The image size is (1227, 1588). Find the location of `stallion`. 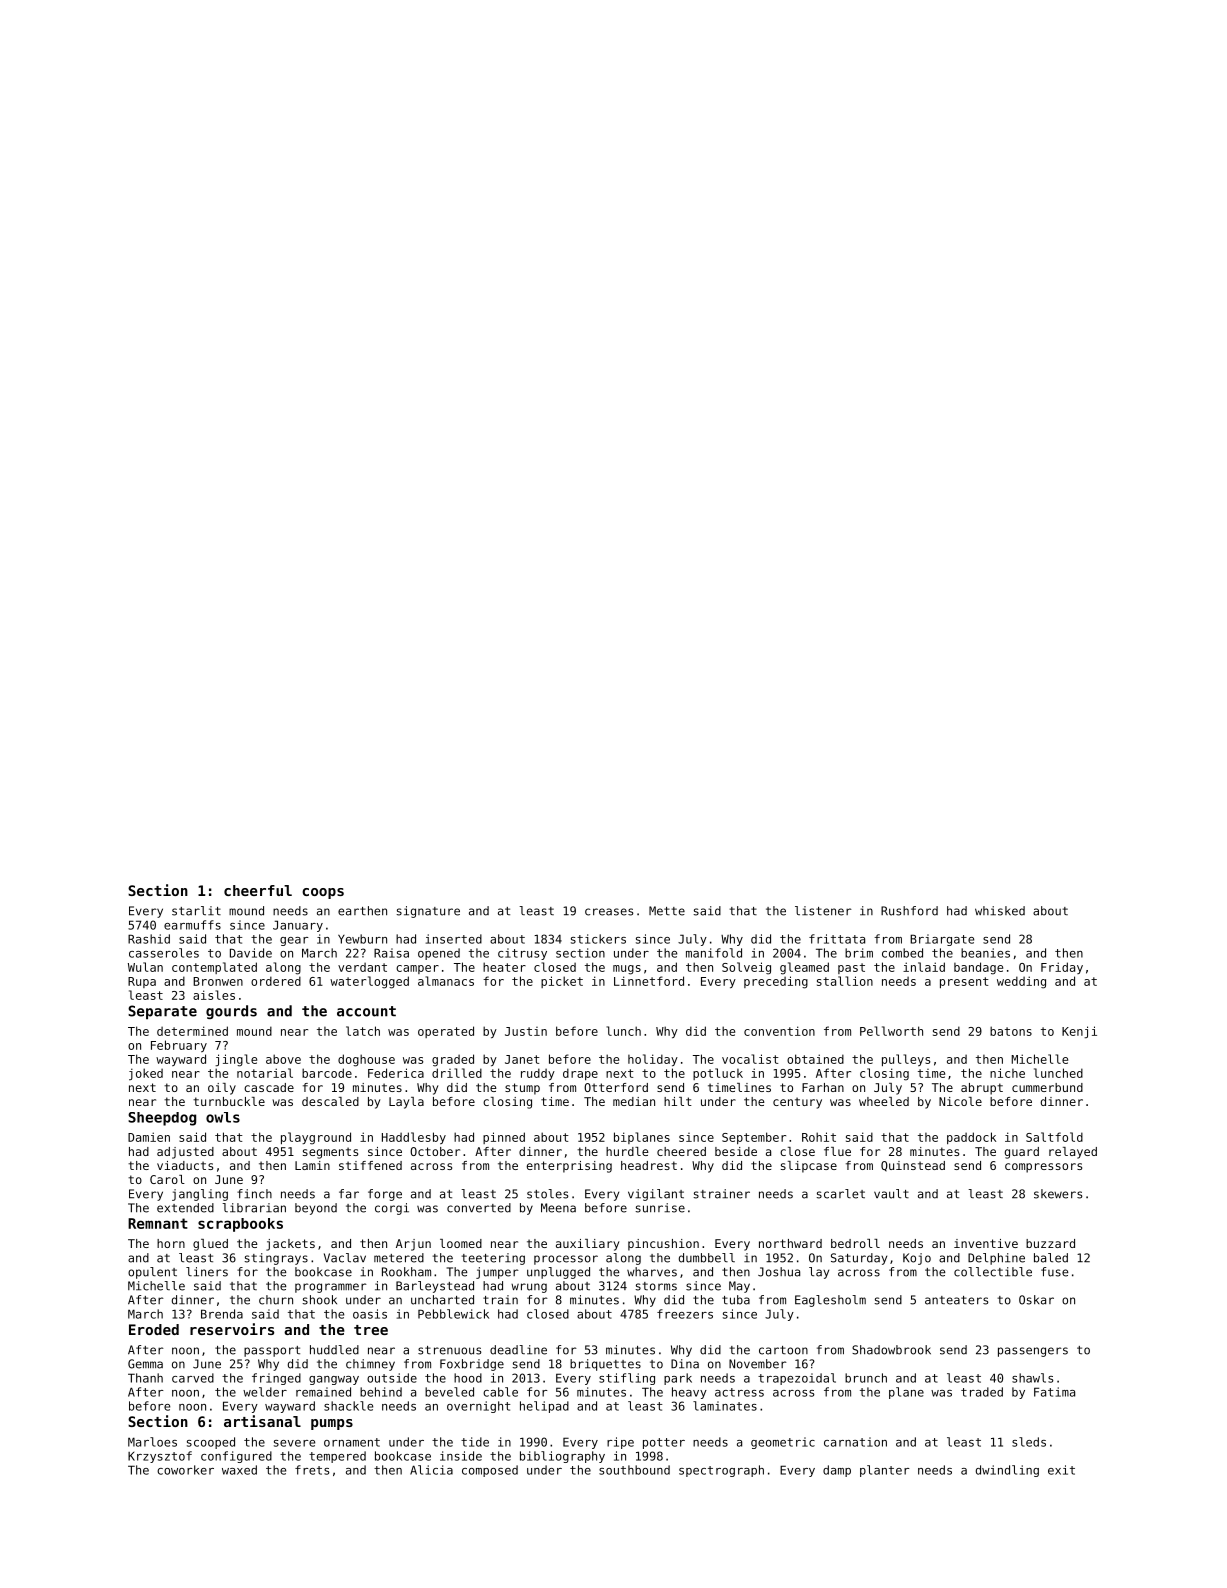

stallion is located at coordinates (845, 981).
